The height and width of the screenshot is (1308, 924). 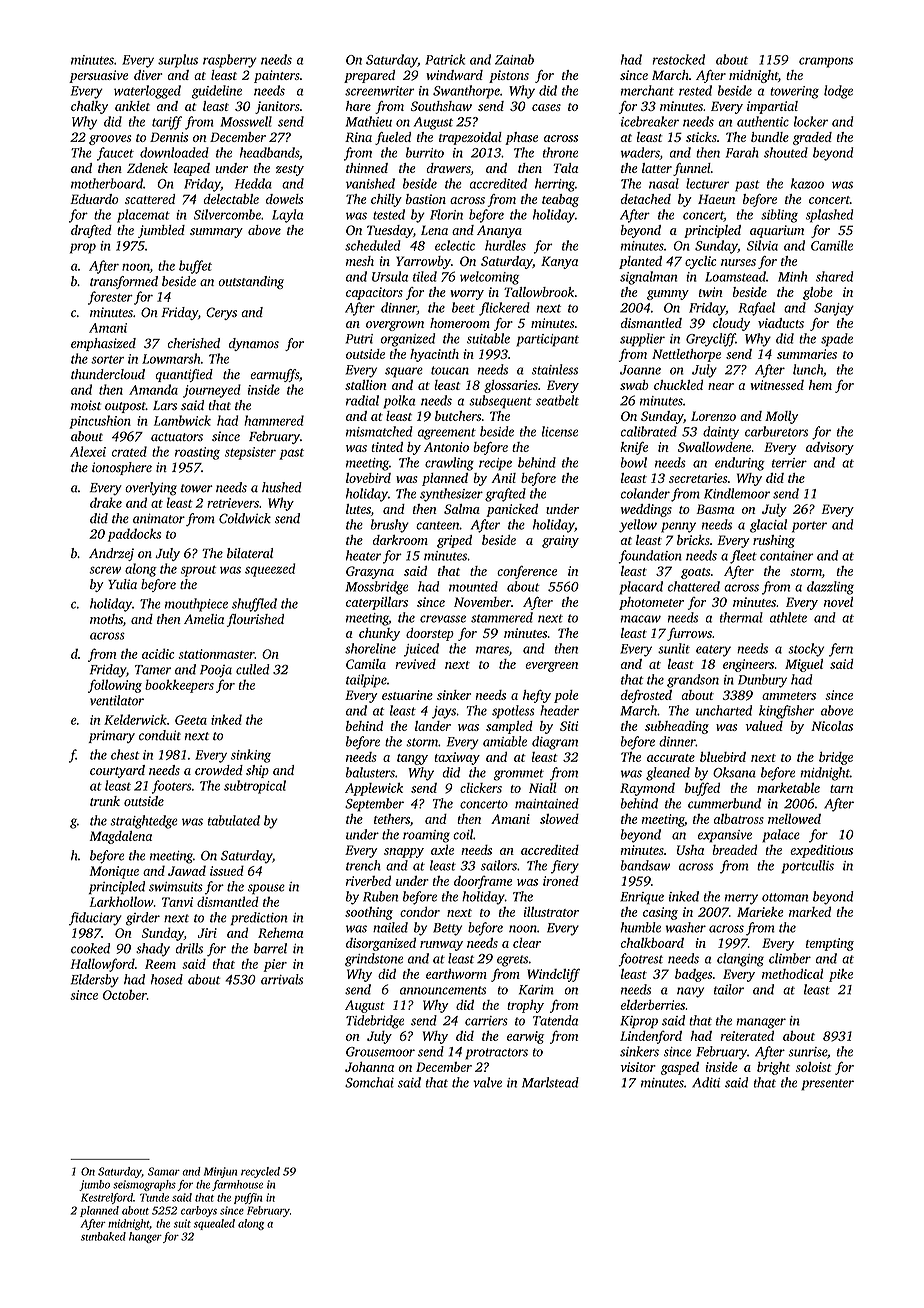 I want to click on trunk, so click(x=105, y=801).
